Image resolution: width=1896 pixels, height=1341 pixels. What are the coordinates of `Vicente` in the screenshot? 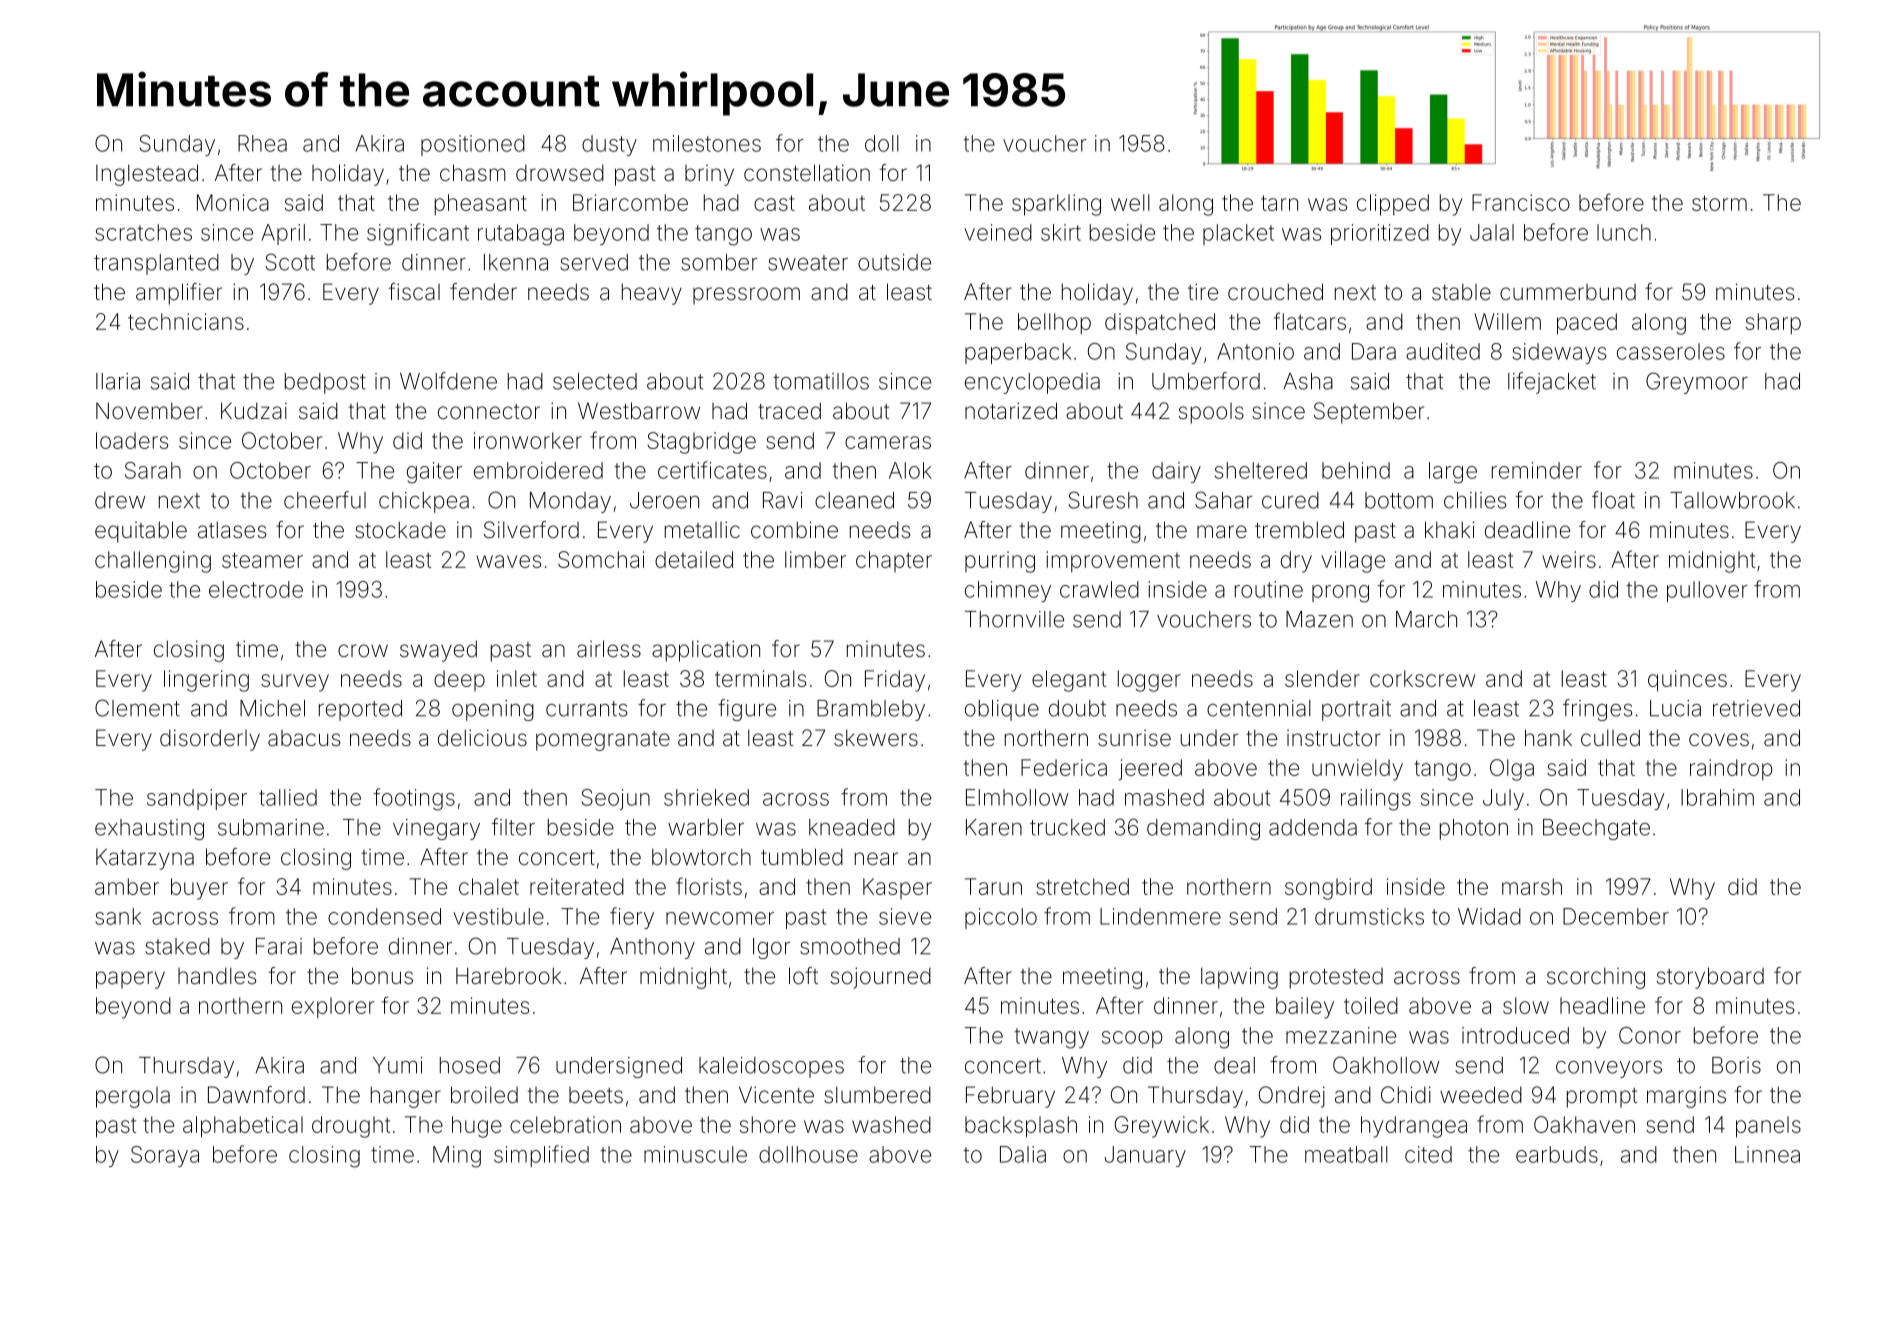 It's located at (776, 1094).
